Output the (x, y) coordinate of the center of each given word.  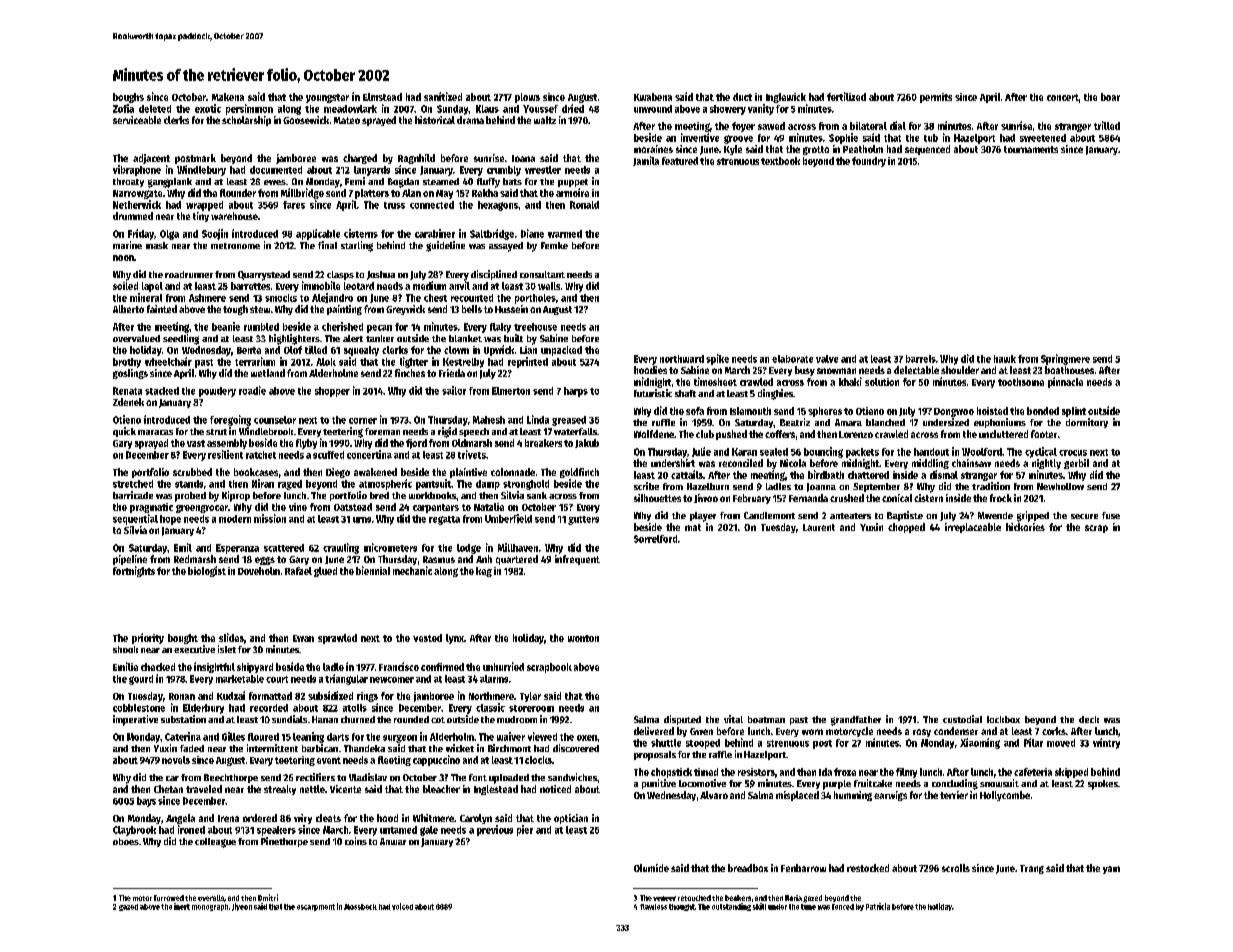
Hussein (511, 309)
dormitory (1087, 423)
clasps (340, 275)
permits (936, 98)
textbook (780, 161)
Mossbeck (360, 907)
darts (338, 737)
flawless (653, 907)
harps (576, 392)
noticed (555, 789)
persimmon (249, 109)
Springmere (1065, 359)
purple (837, 785)
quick (124, 432)
